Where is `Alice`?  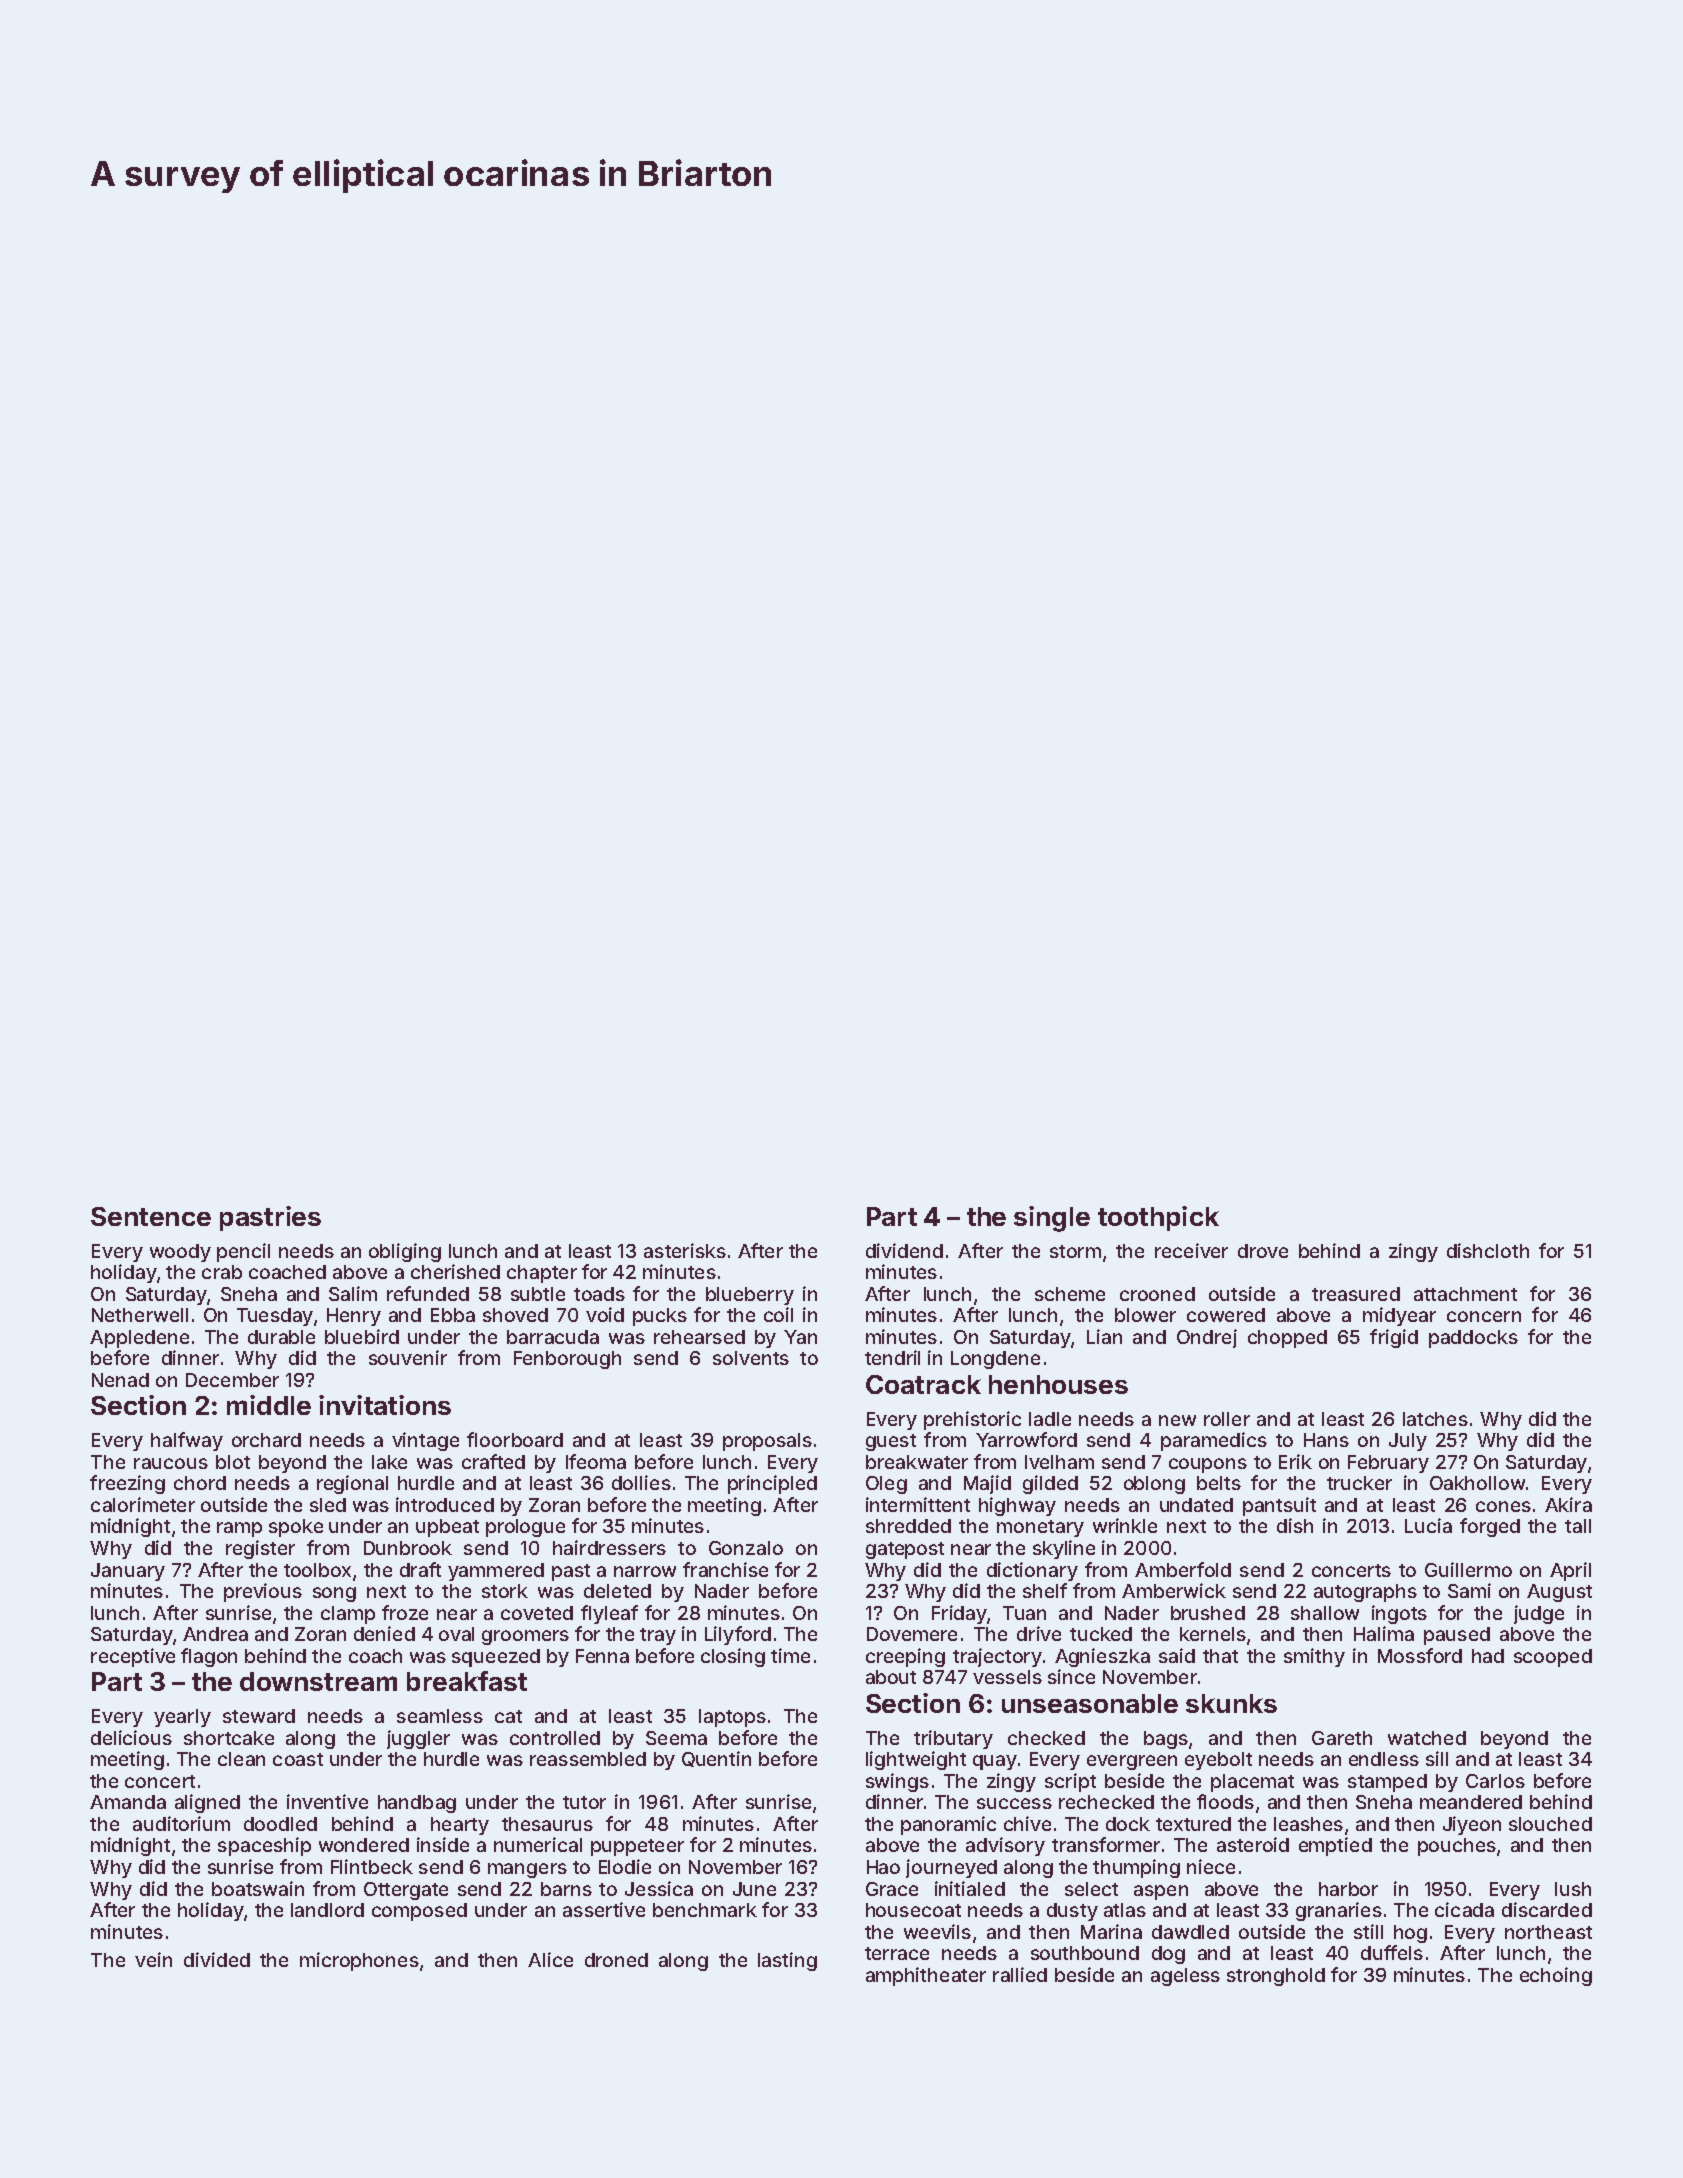
Alice is located at coordinates (550, 1959).
